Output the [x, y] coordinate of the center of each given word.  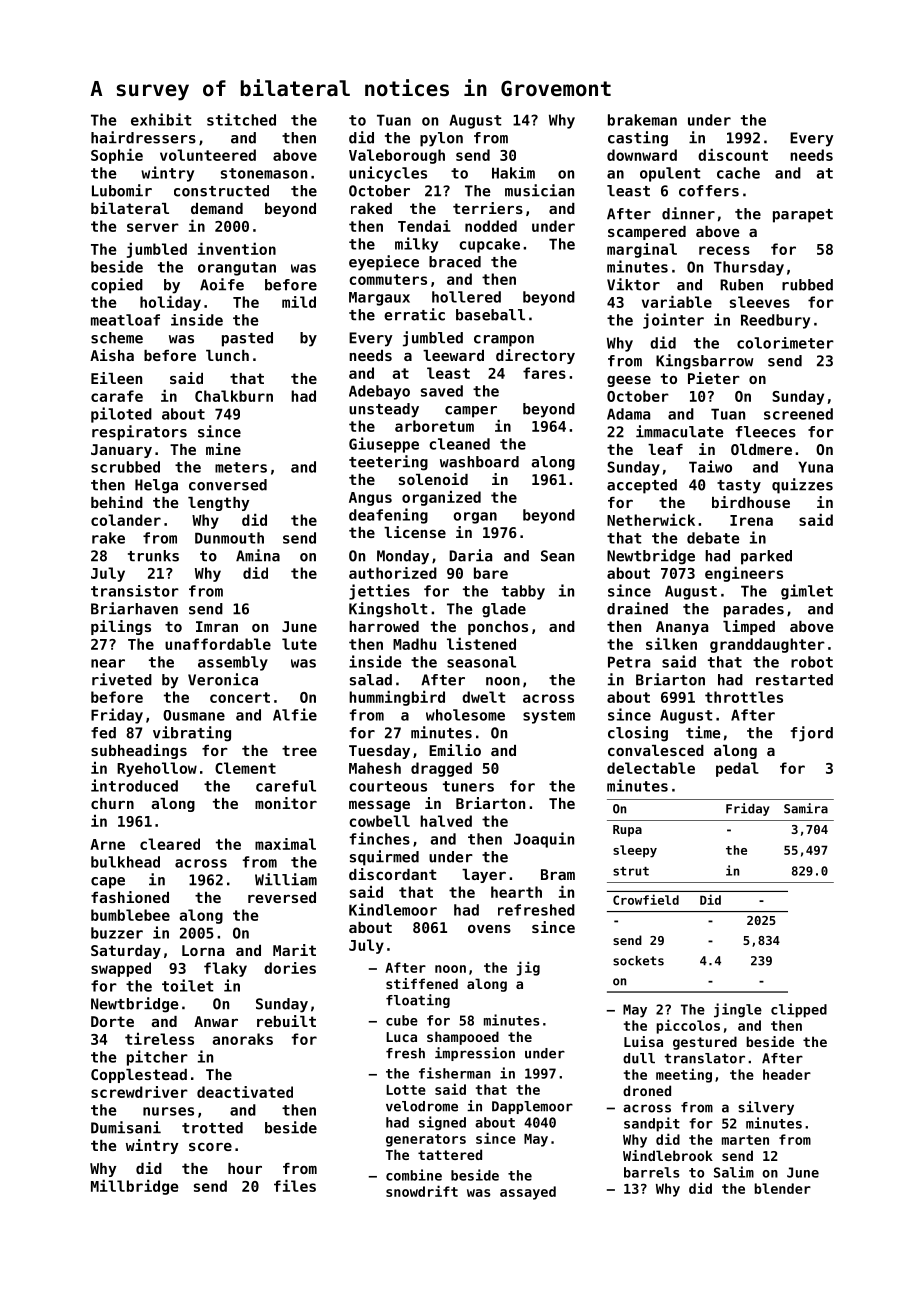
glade [504, 610]
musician [539, 190]
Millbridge [135, 1187]
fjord [812, 734]
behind [117, 502]
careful [286, 786]
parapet [803, 216]
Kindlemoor [393, 909]
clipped [799, 1010]
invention [237, 248]
